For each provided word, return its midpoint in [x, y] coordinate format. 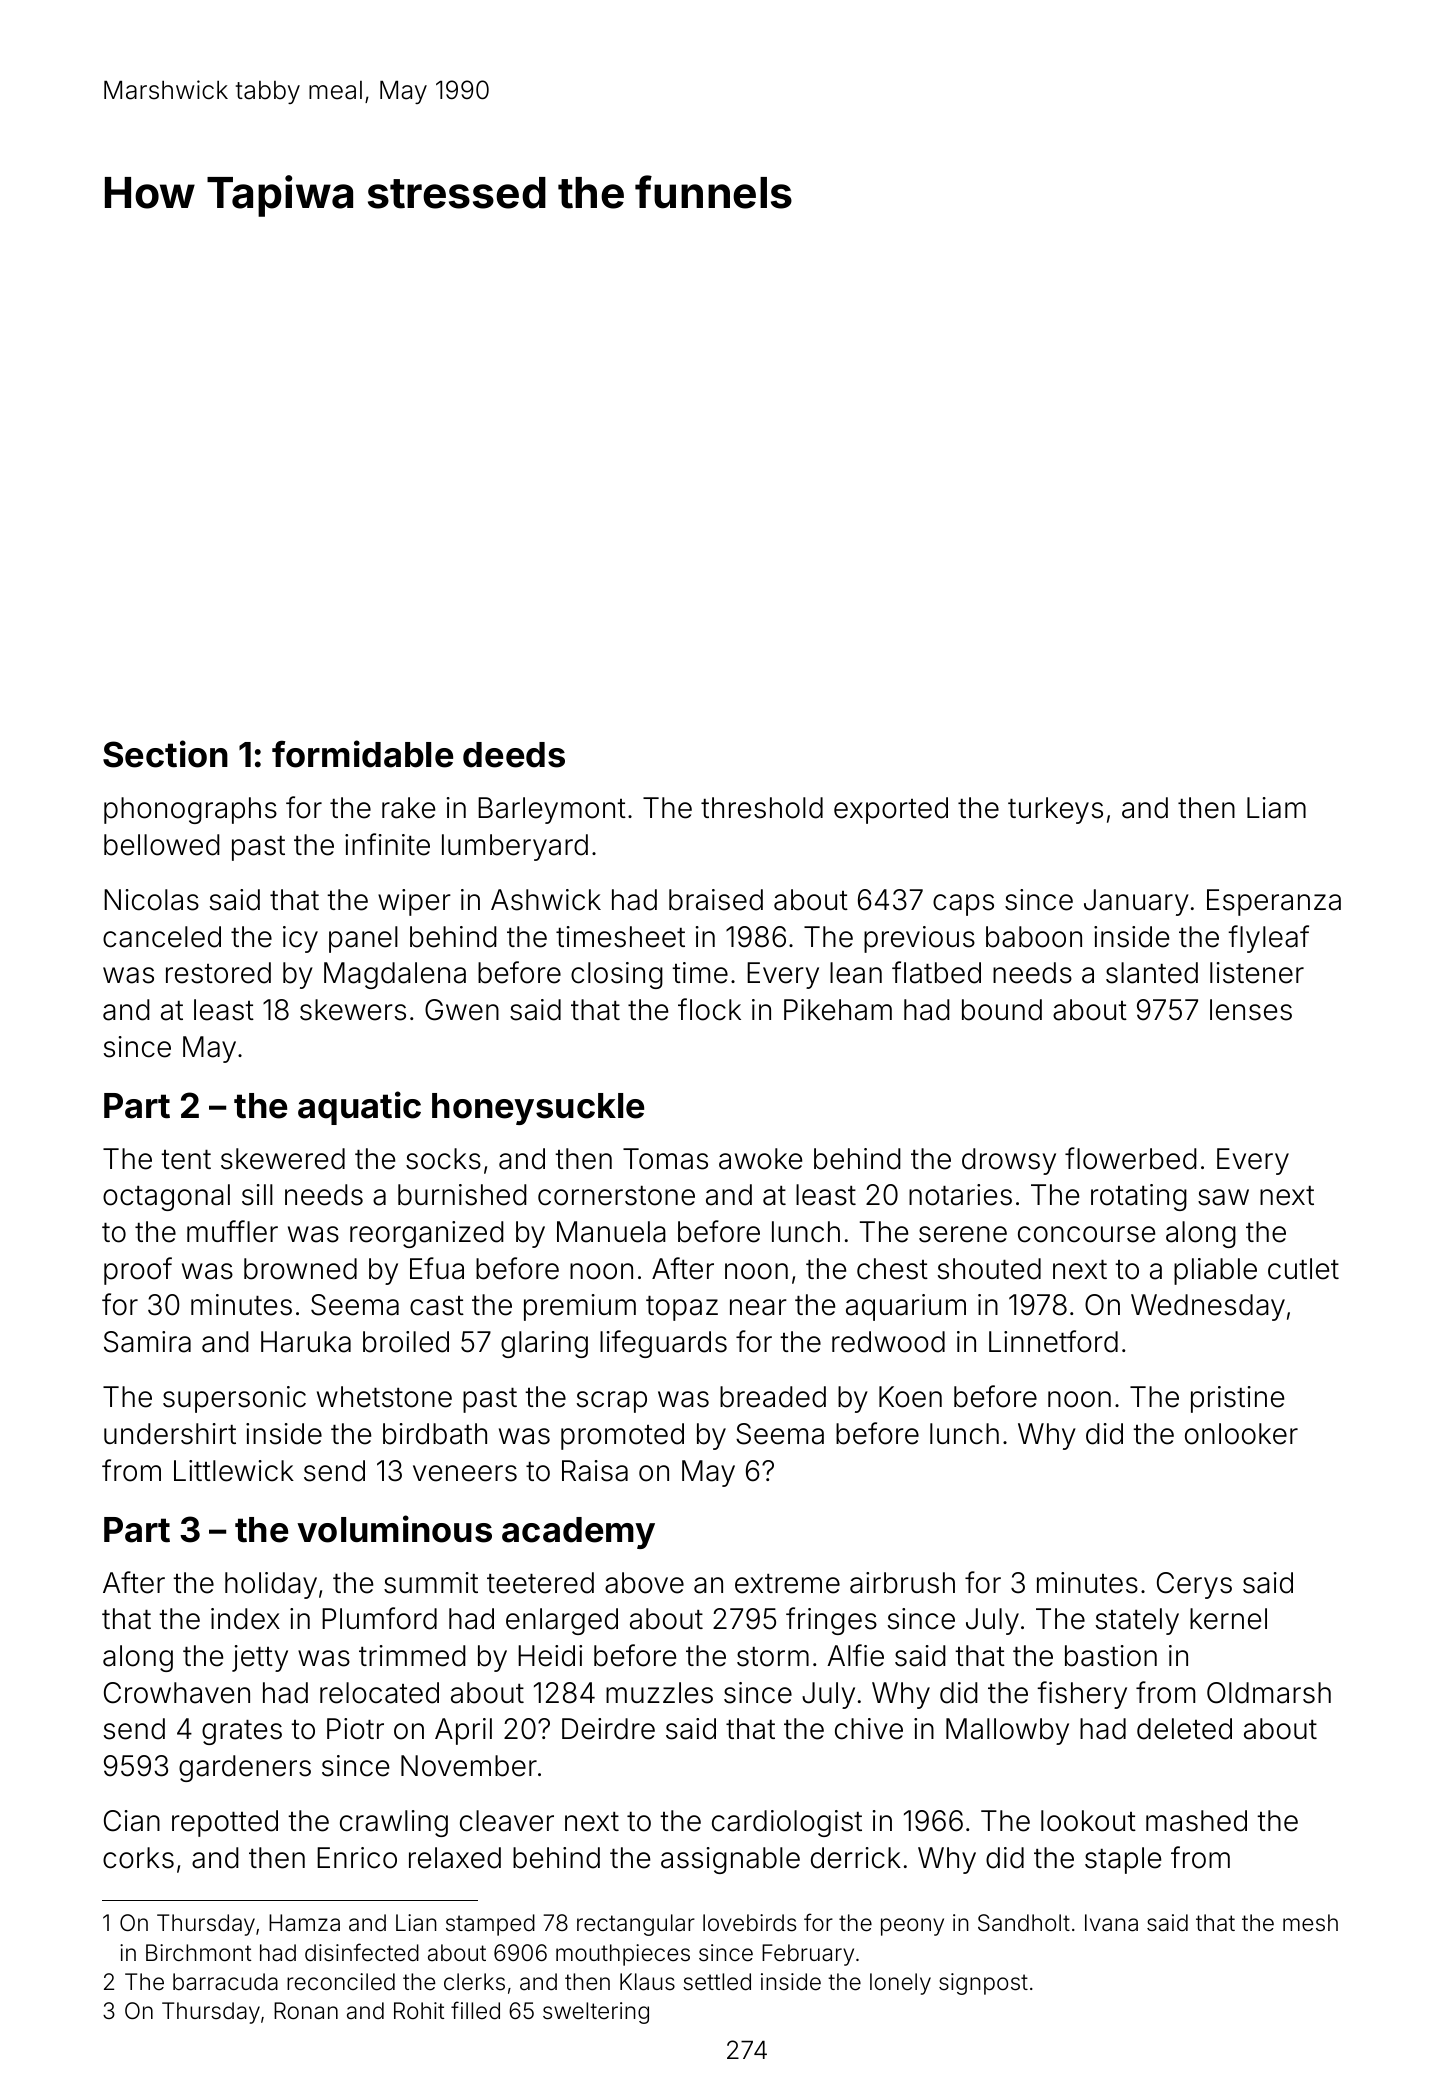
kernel [1228, 1619]
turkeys [1055, 810]
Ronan [306, 2011]
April [463, 1731]
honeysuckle [538, 1109]
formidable [362, 754]
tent [186, 1160]
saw [1223, 1197]
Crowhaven [177, 1693]
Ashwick [546, 900]
